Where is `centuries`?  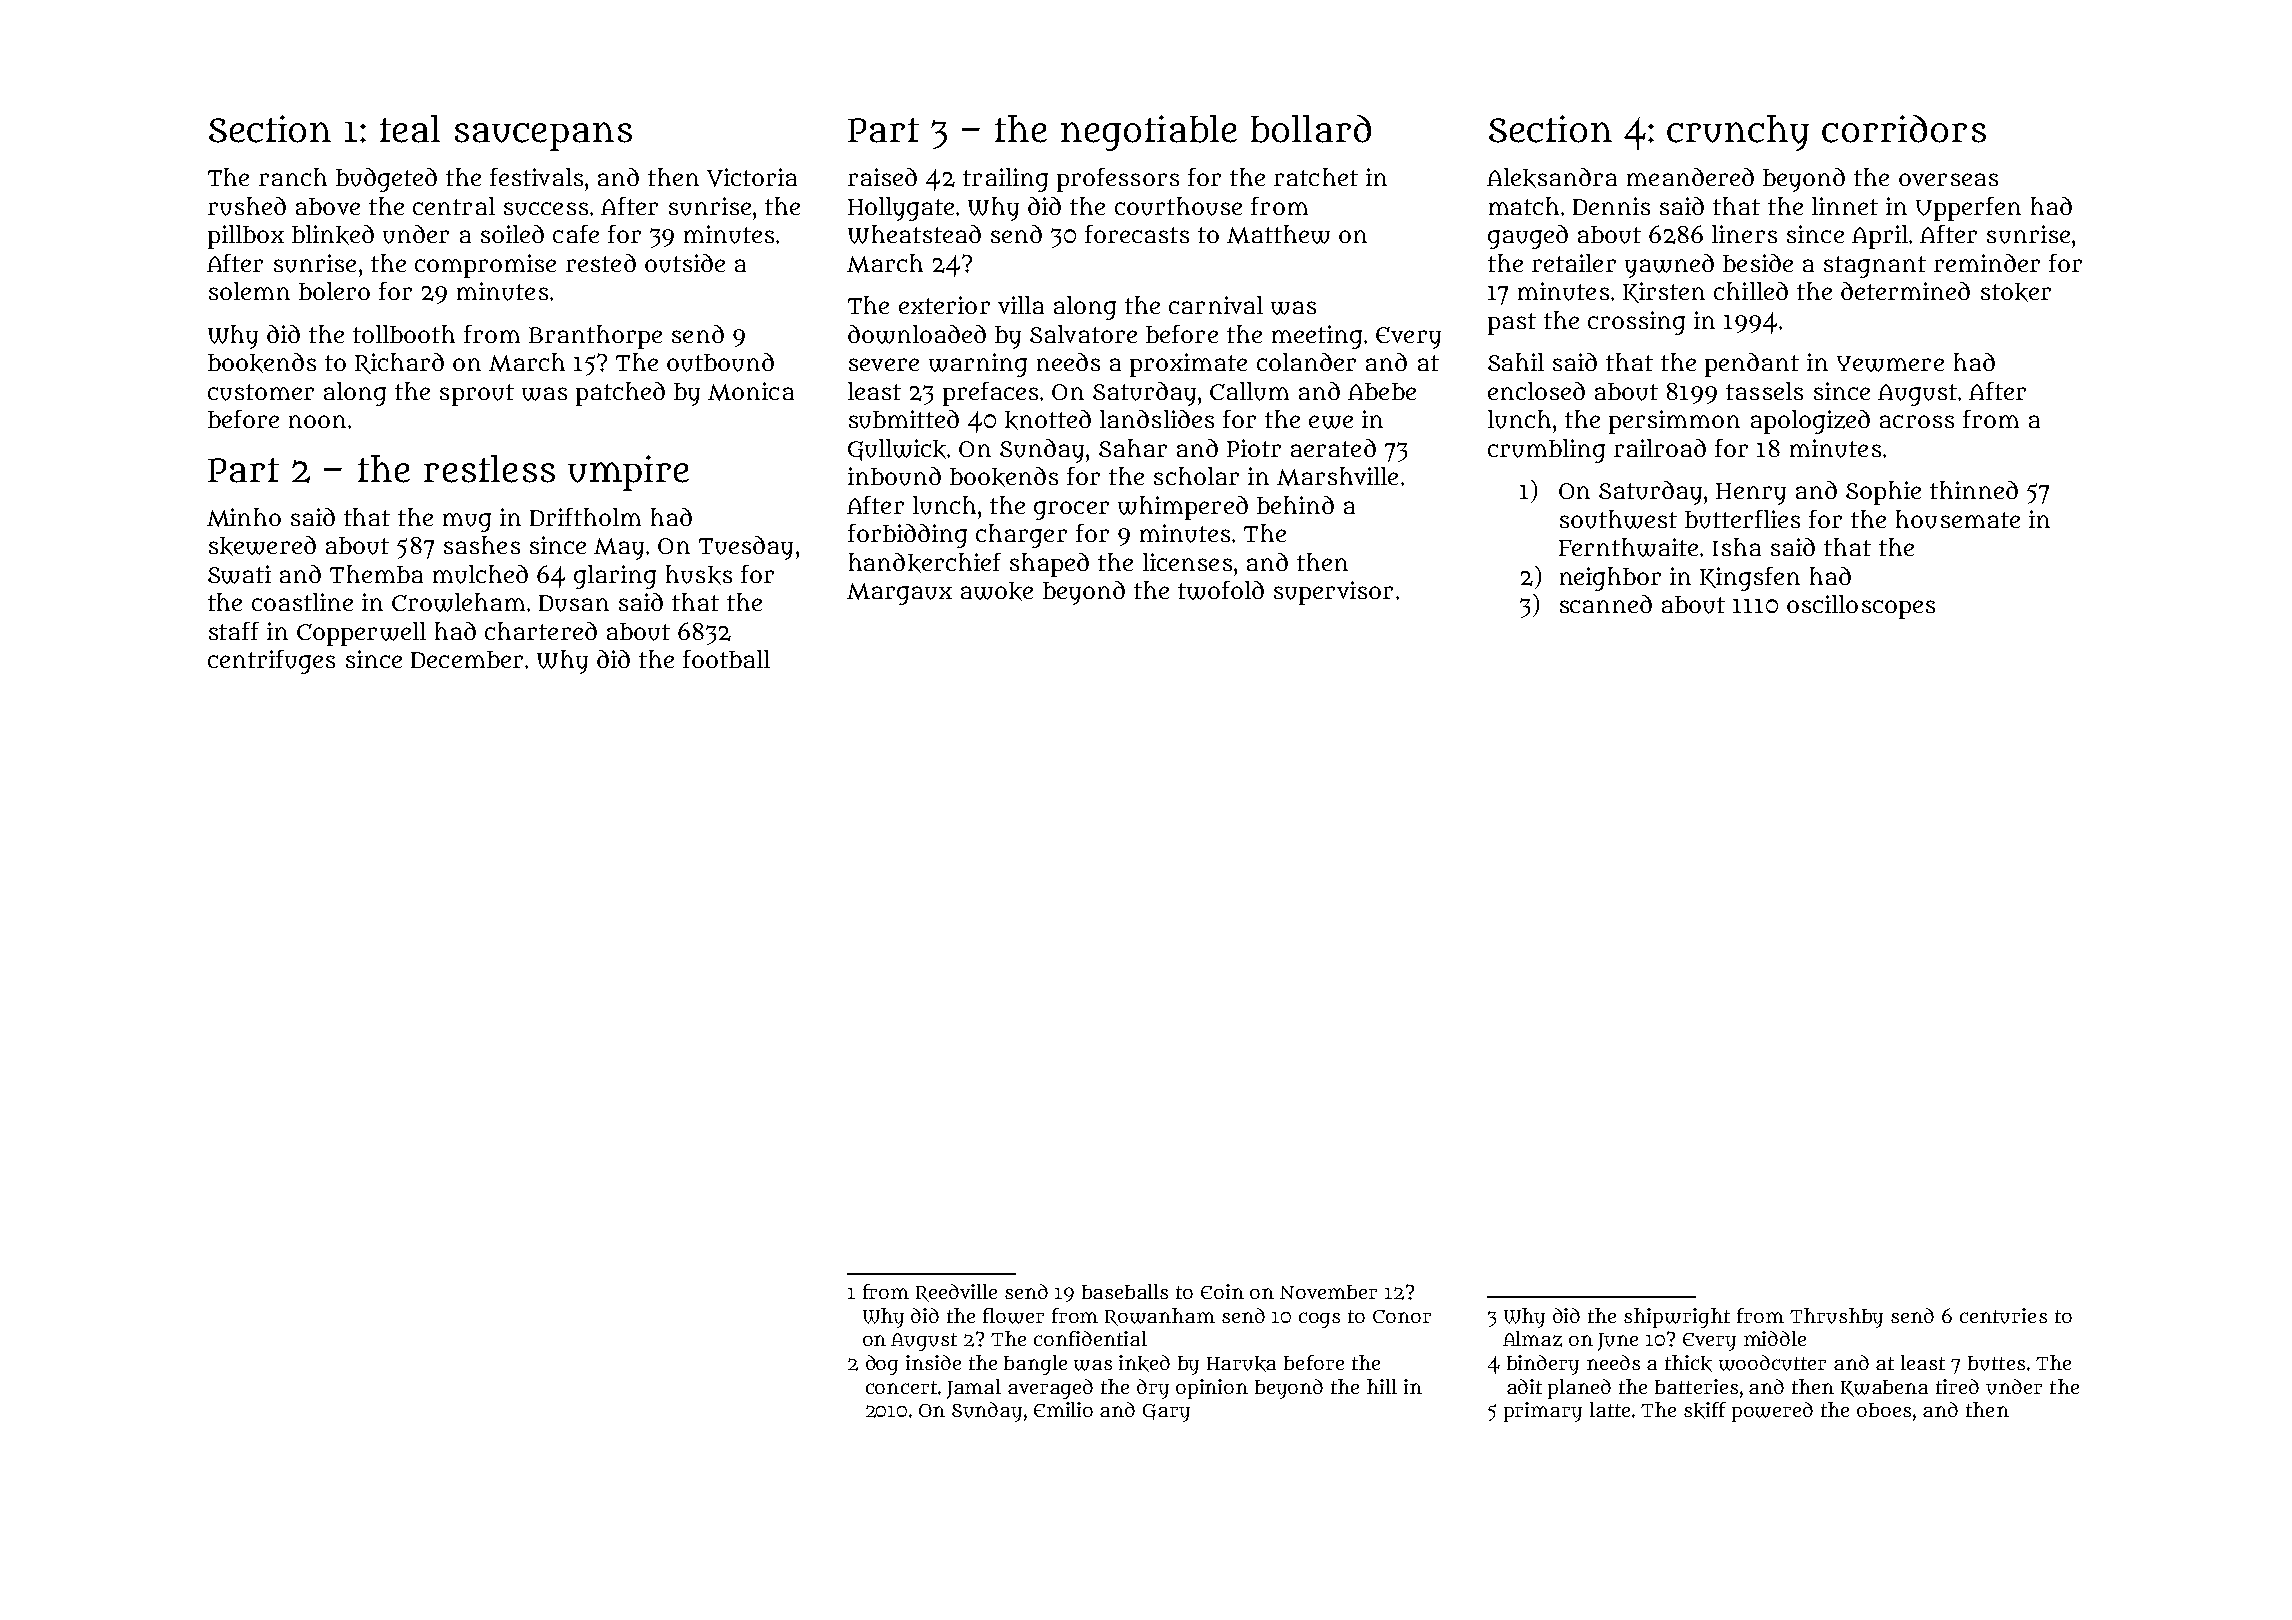
centuries is located at coordinates (2003, 1316).
